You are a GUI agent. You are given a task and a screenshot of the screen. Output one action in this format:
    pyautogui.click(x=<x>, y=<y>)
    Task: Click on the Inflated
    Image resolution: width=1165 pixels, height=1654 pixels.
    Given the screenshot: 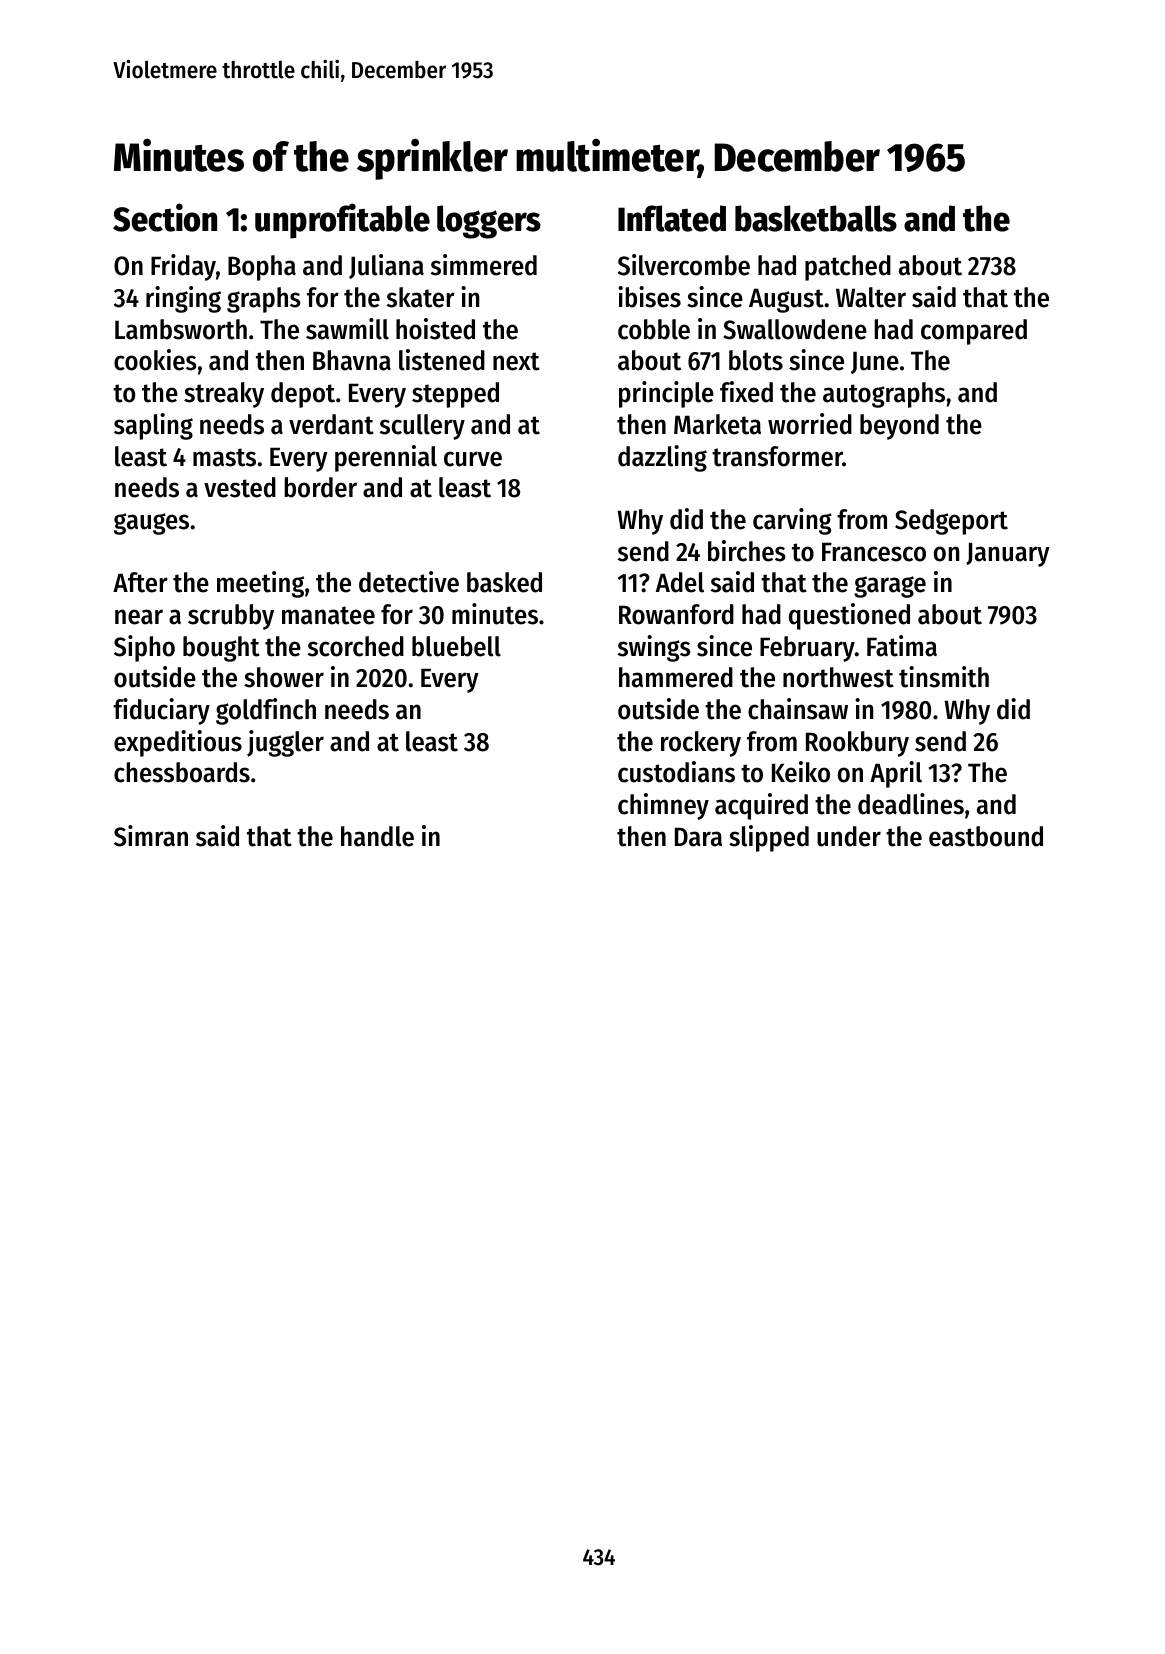 What is the action you would take?
    pyautogui.click(x=672, y=218)
